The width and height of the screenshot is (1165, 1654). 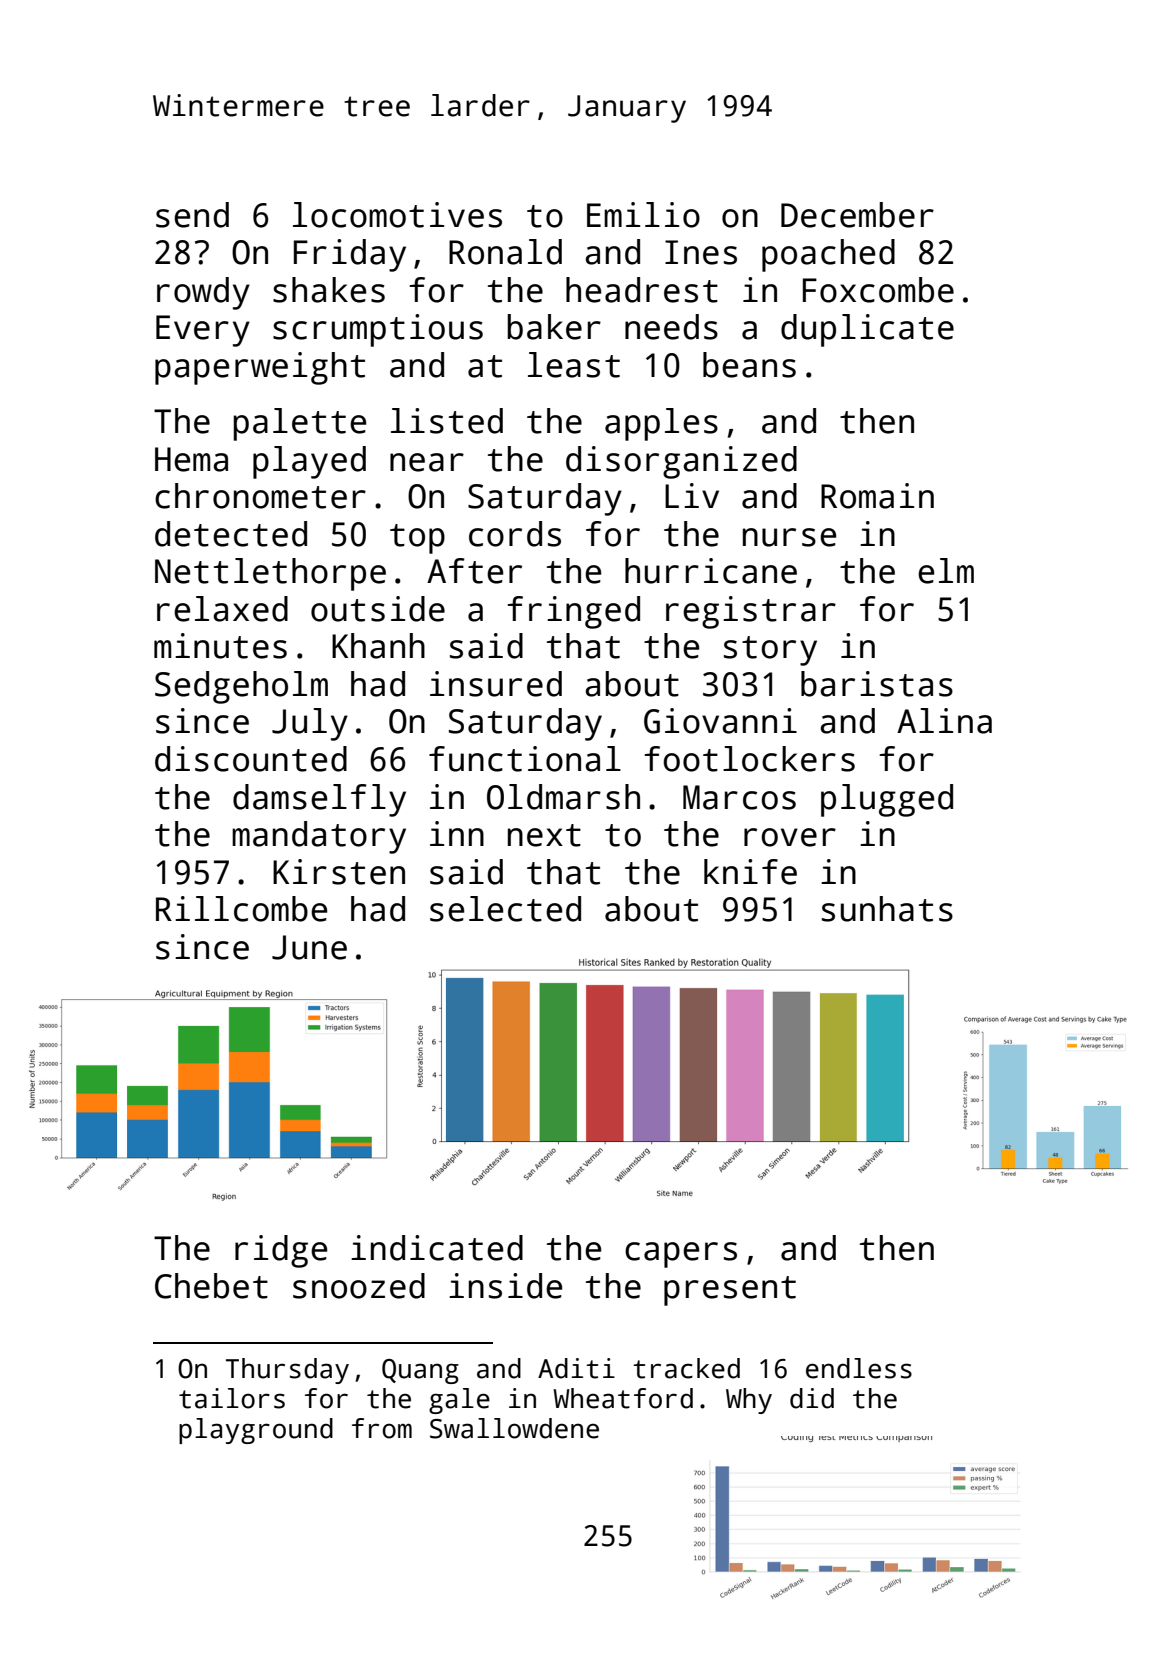 What do you see at coordinates (681, 1255) in the screenshot?
I see `capers` at bounding box center [681, 1255].
